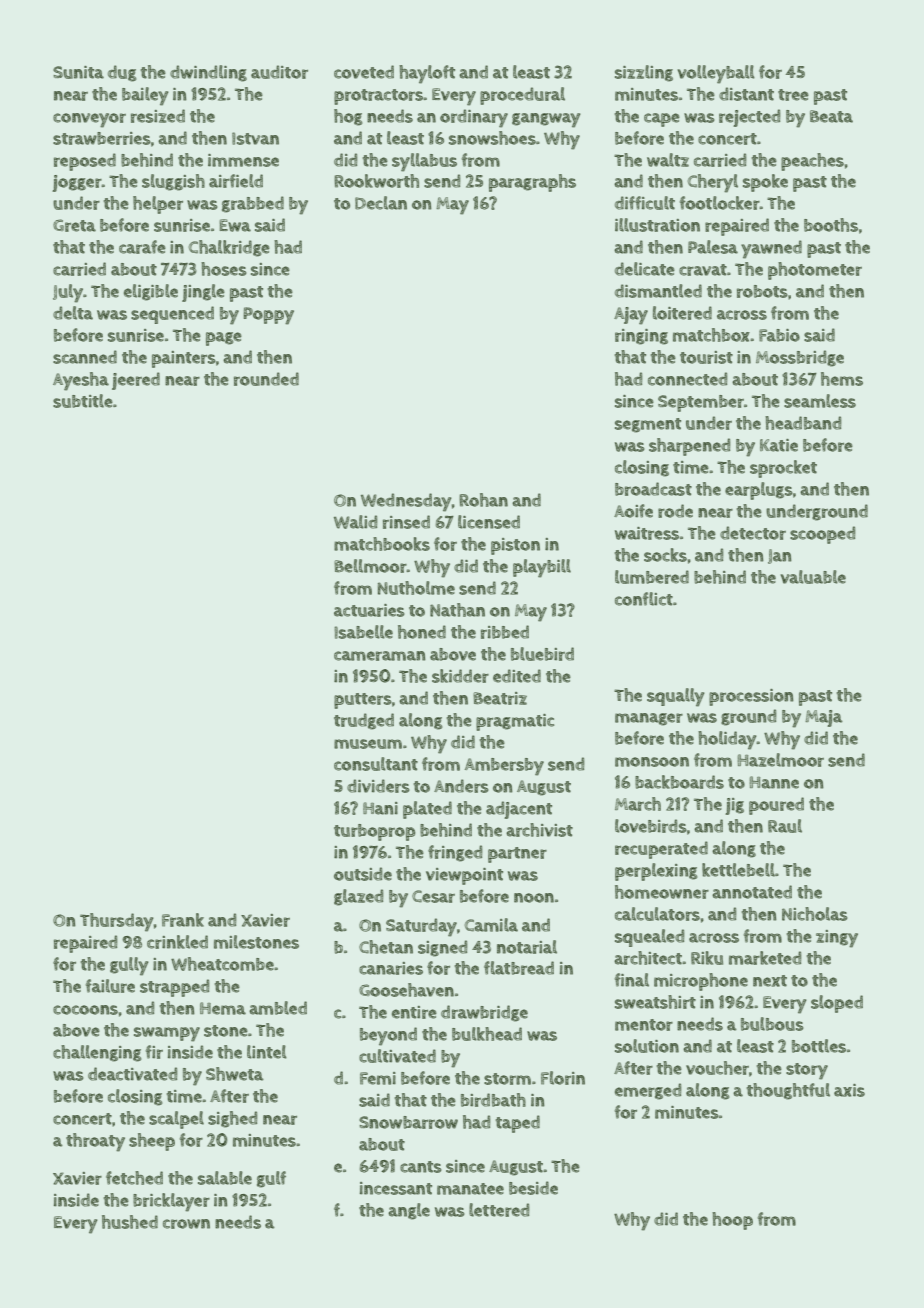 Image resolution: width=924 pixels, height=1308 pixels. What do you see at coordinates (776, 806) in the image?
I see `poured` at bounding box center [776, 806].
